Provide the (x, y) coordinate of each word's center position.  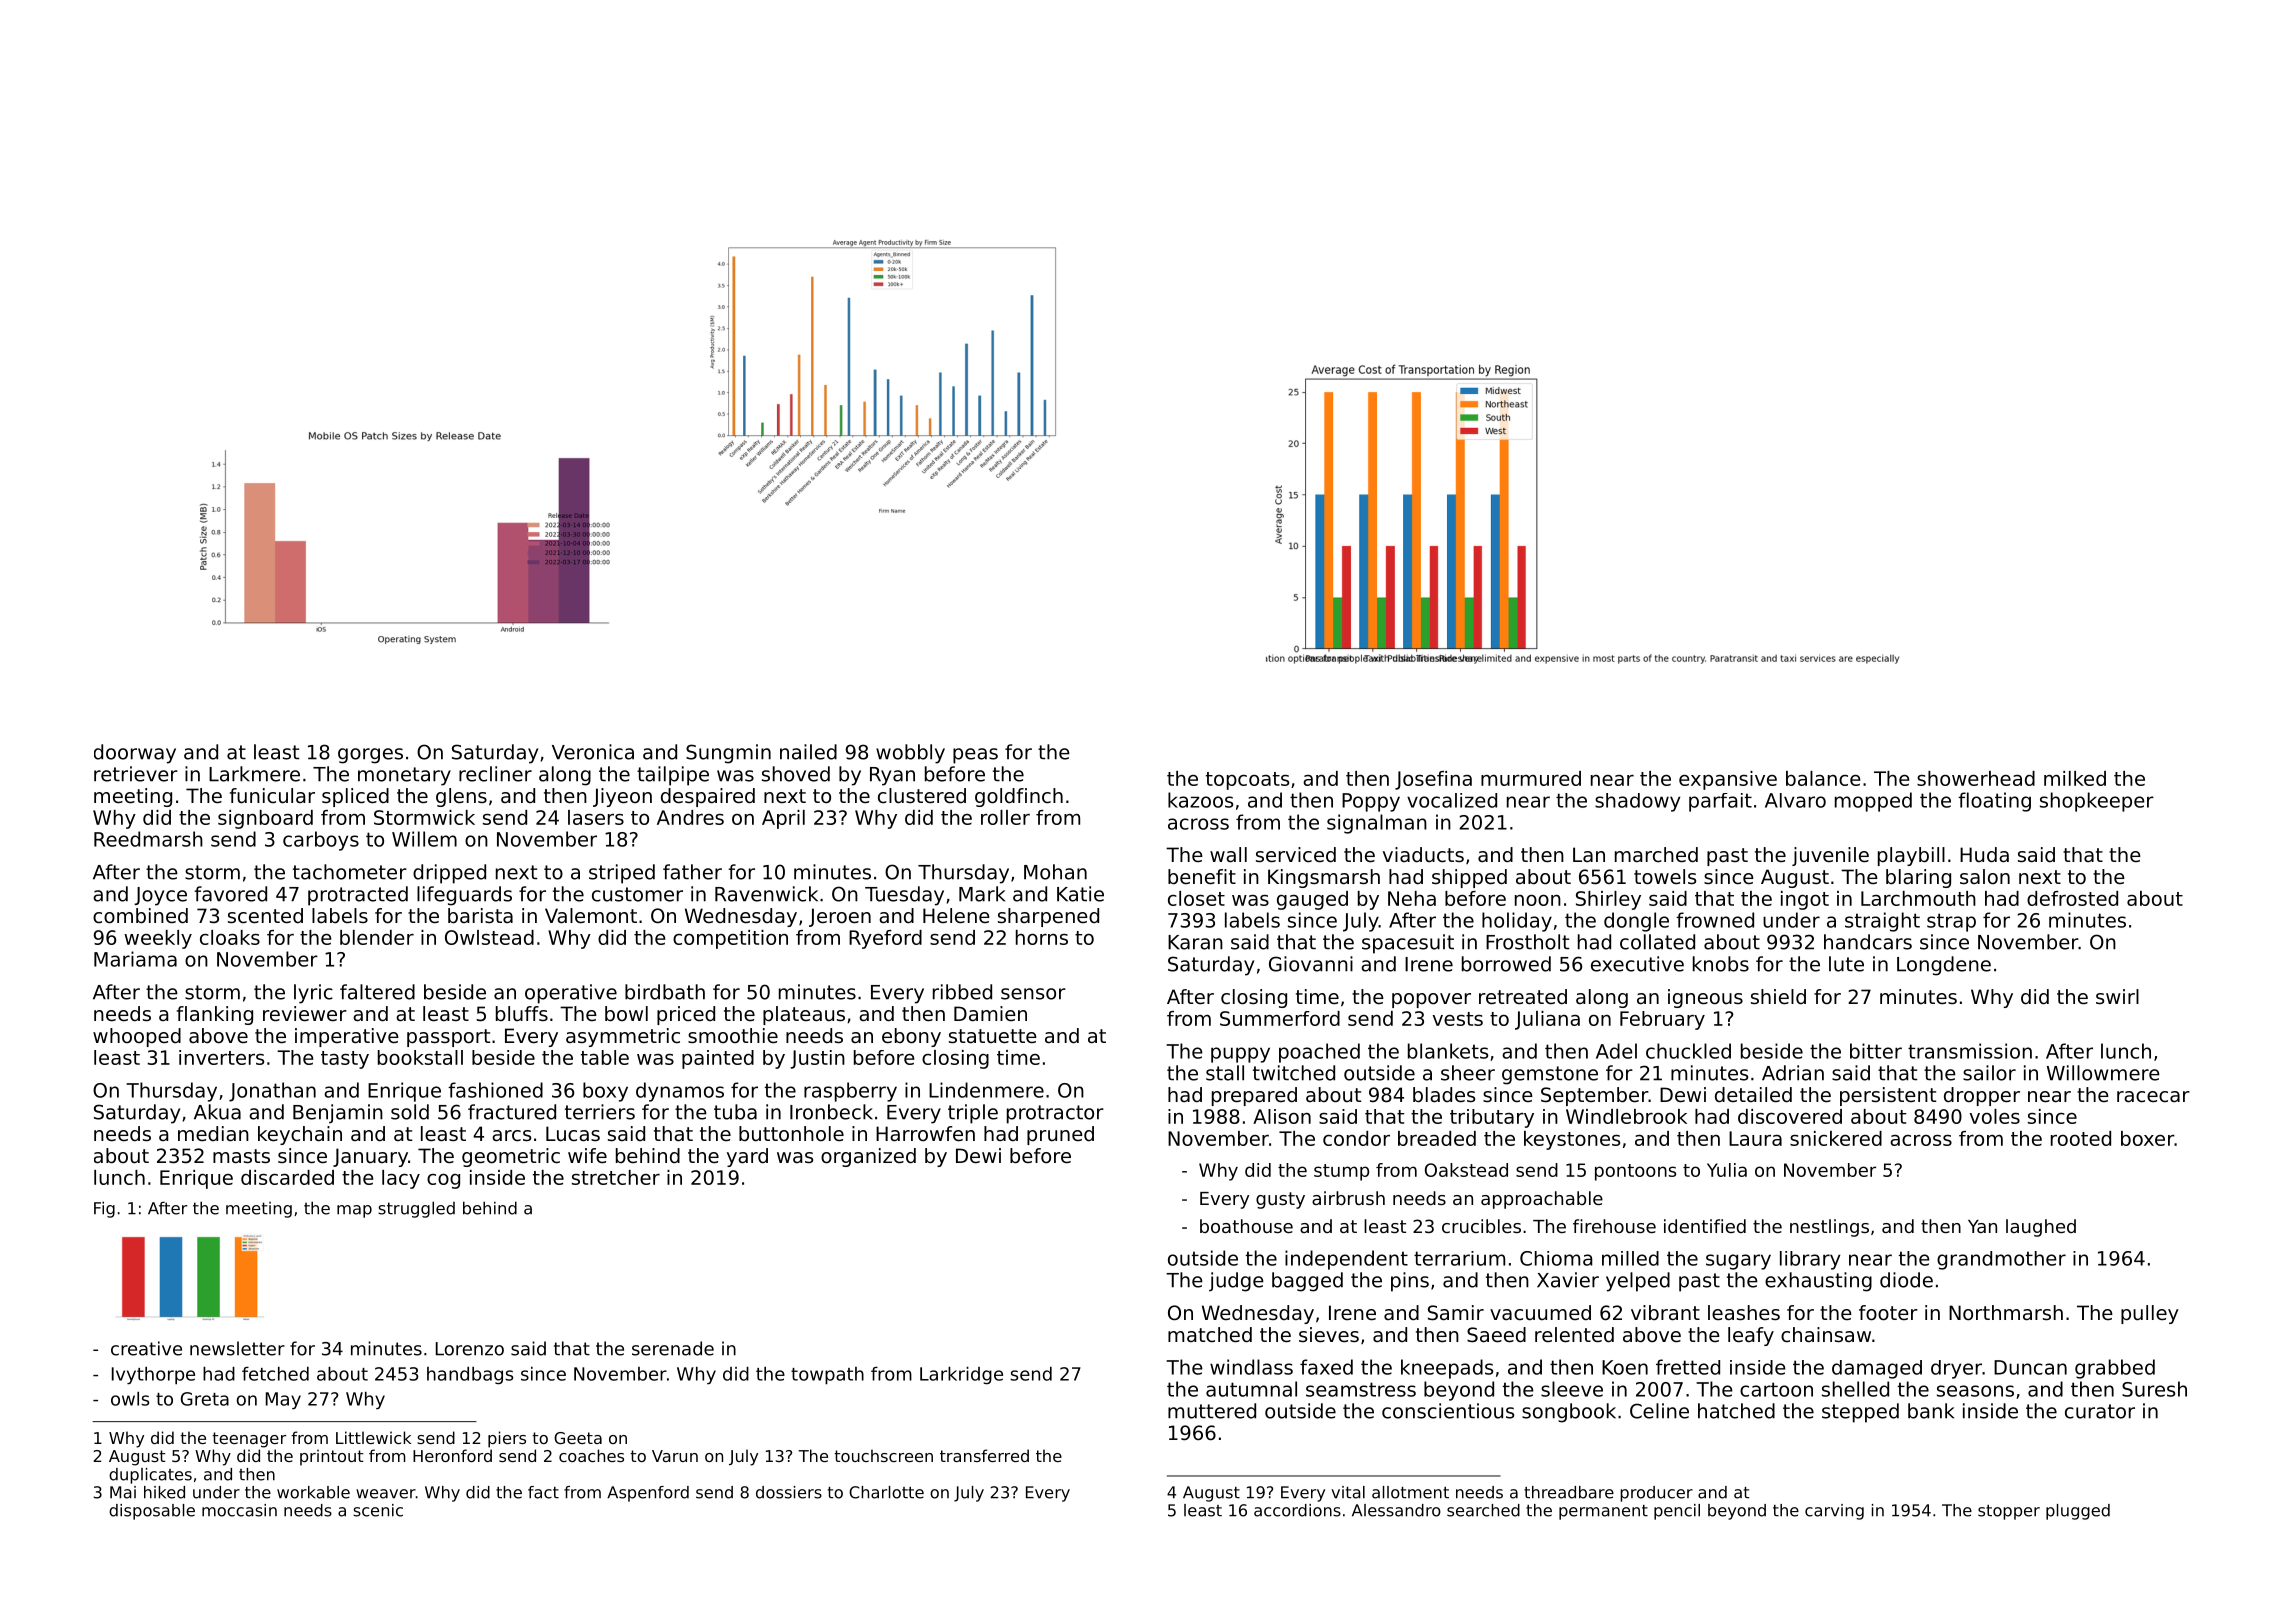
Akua (217, 1112)
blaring (1918, 878)
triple (973, 1114)
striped (622, 874)
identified (1705, 1226)
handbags (470, 1375)
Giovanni (1311, 964)
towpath (827, 1376)
